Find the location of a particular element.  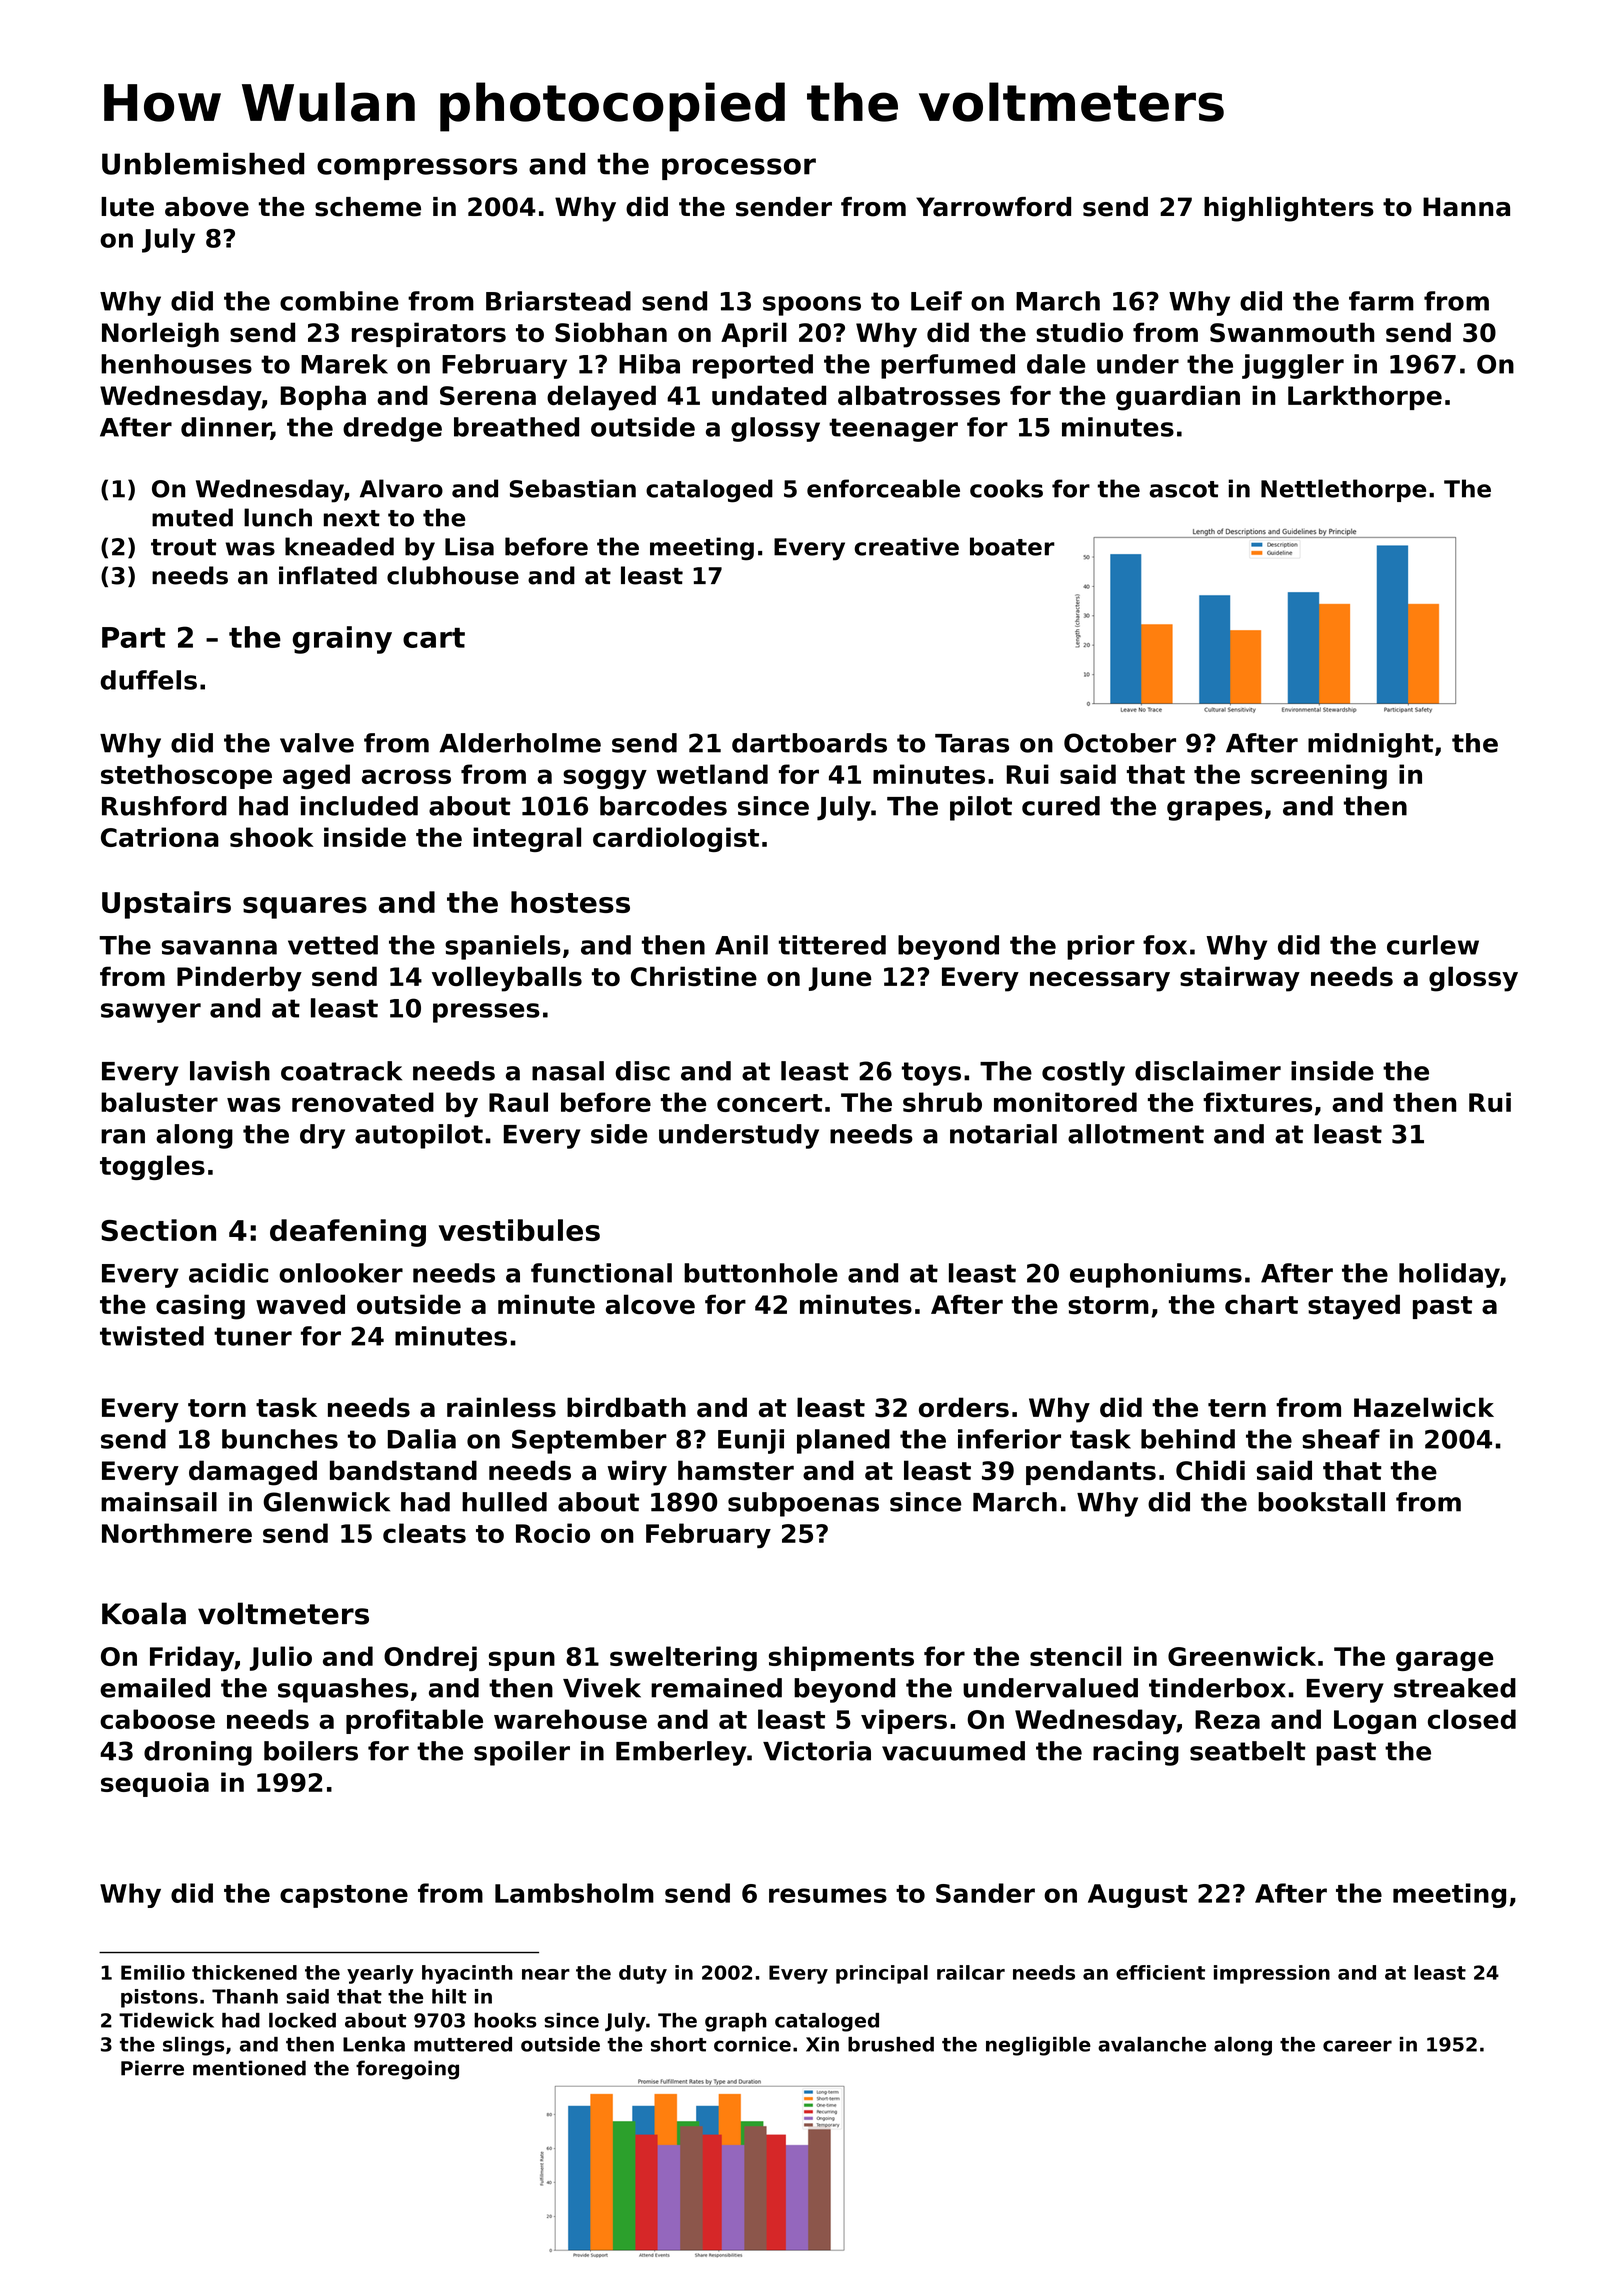

highlighters is located at coordinates (1289, 209).
